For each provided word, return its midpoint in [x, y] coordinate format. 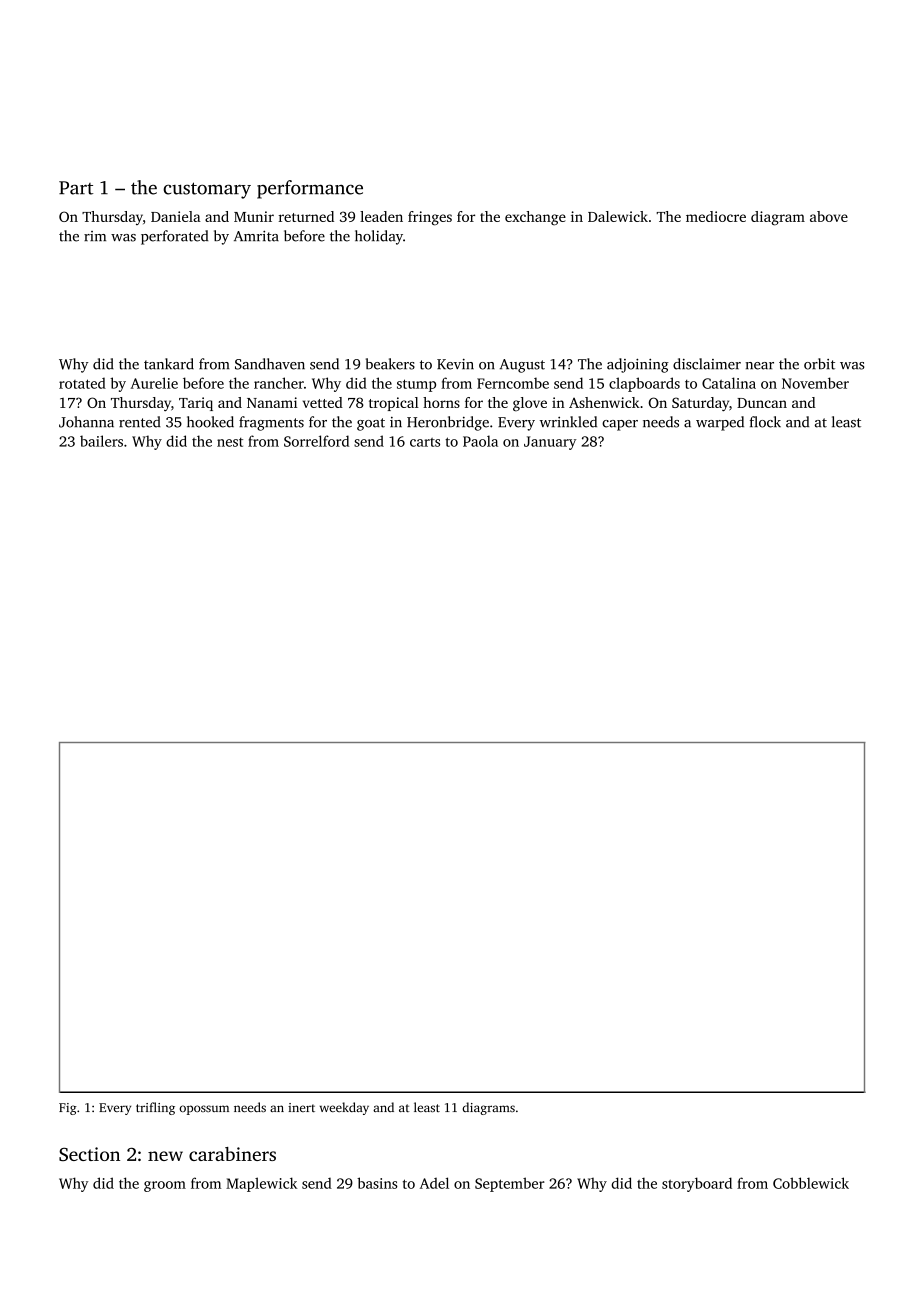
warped [720, 423]
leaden [381, 216]
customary [207, 190]
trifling [155, 1108]
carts [425, 442]
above [829, 216]
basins [377, 1183]
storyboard [697, 1184]
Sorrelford [316, 441]
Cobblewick [811, 1183]
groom [165, 1186]
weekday [344, 1108]
